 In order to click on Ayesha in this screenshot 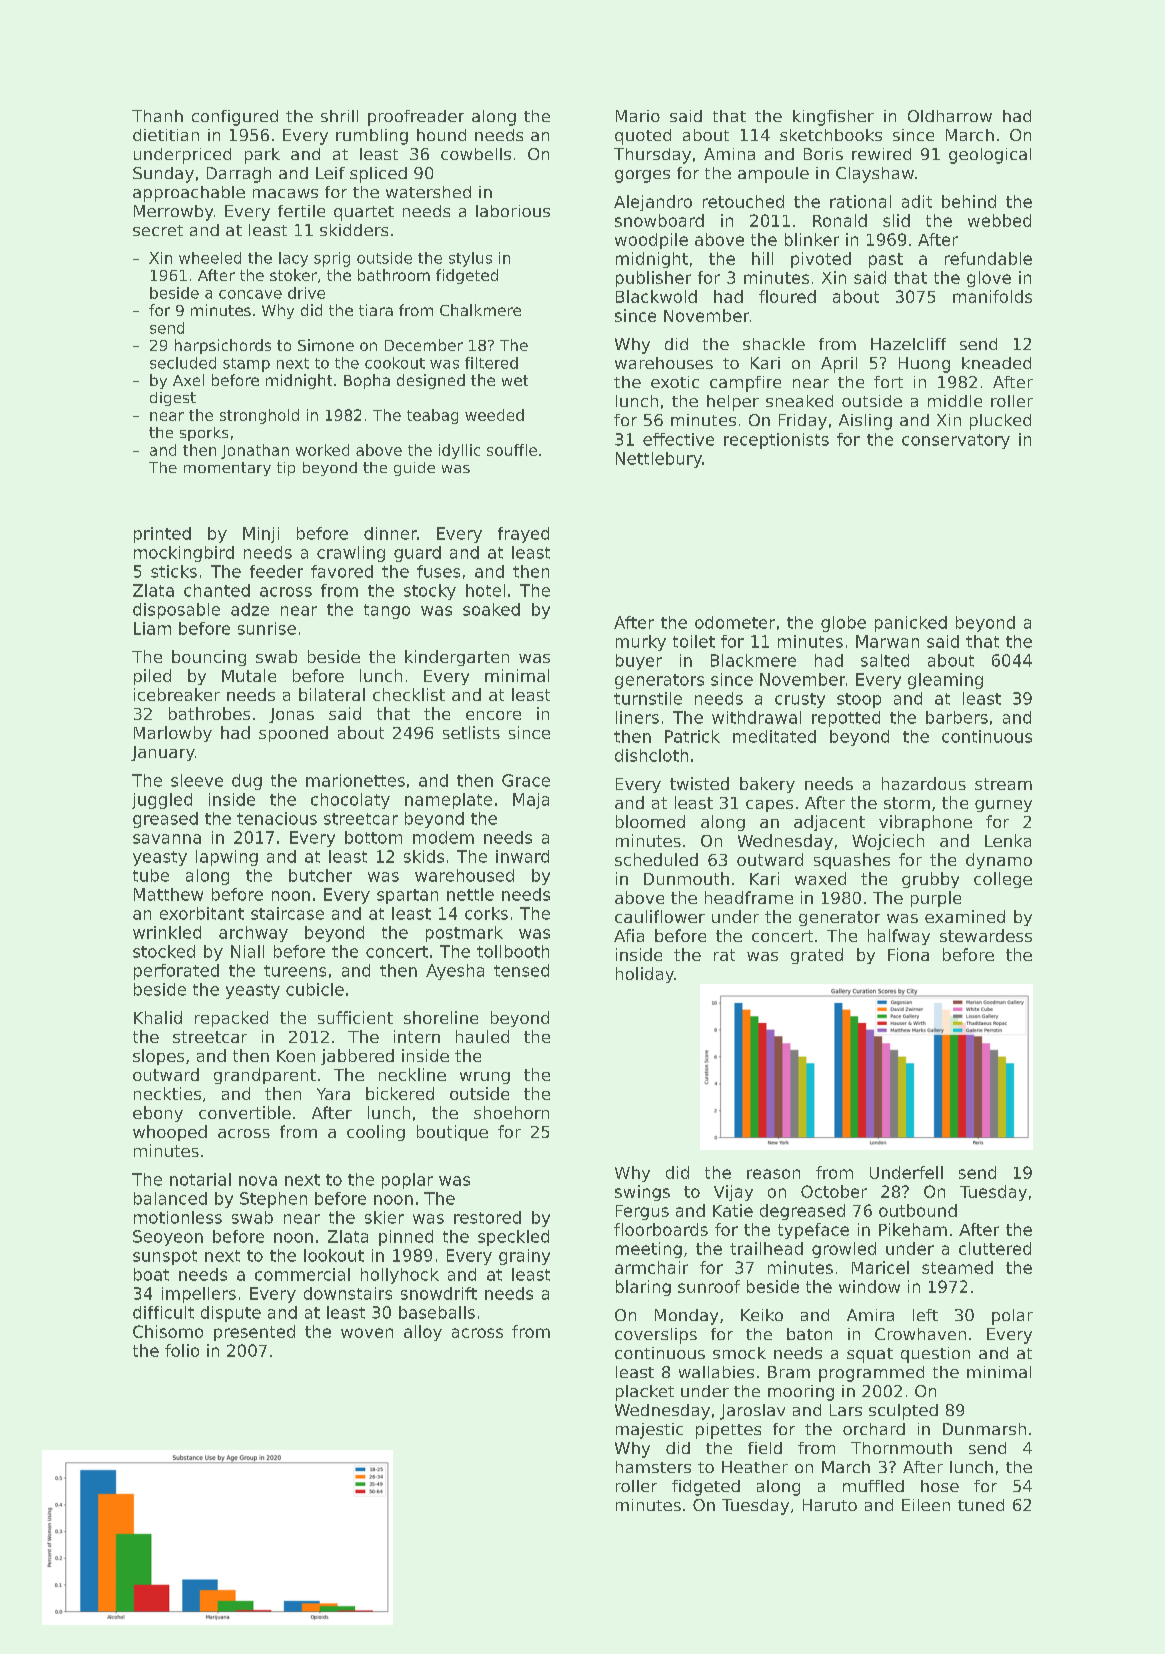, I will do `click(455, 972)`.
